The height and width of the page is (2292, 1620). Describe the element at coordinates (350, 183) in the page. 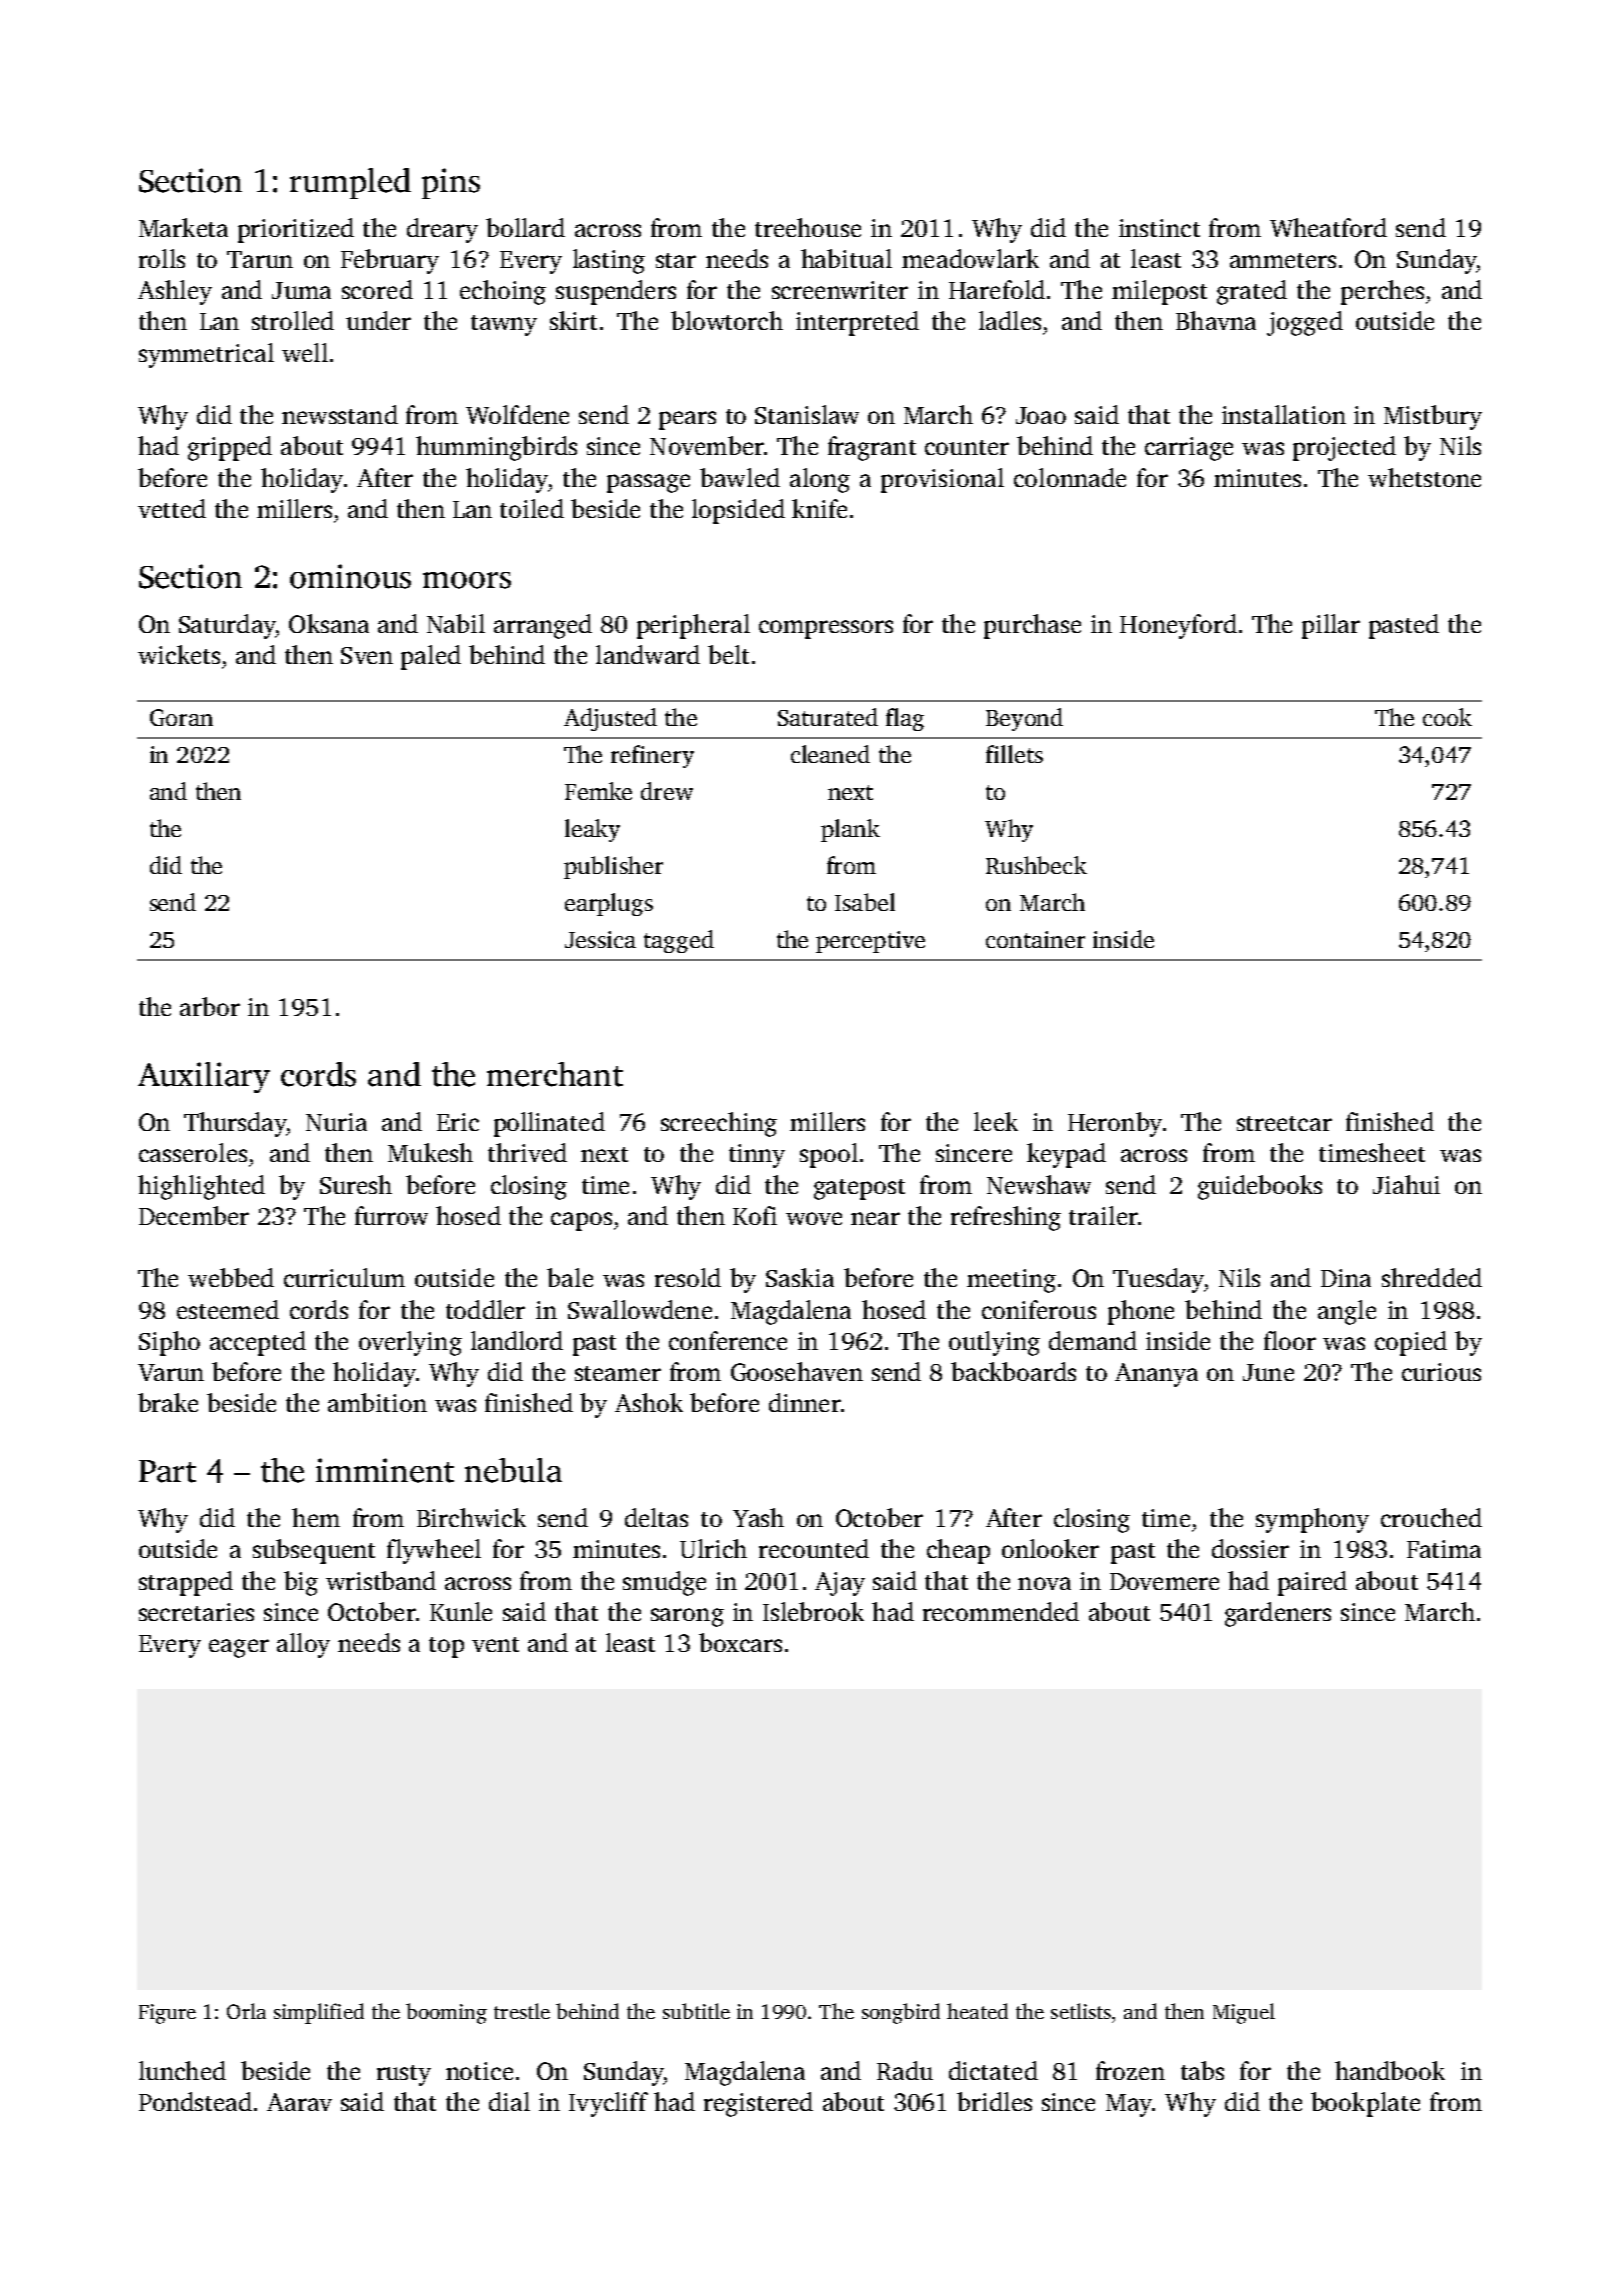

I see `rumpled` at that location.
